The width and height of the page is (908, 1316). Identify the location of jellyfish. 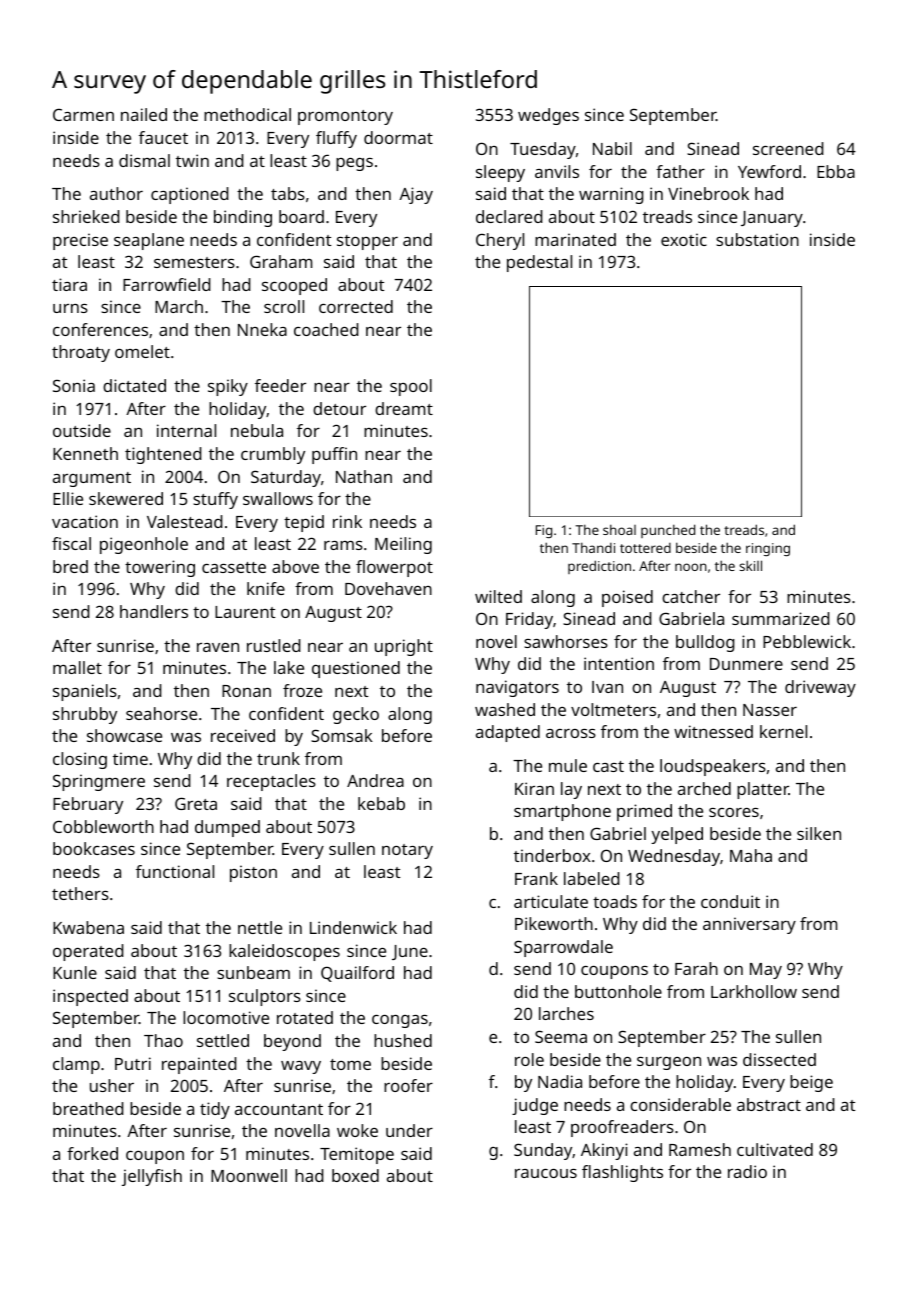
(152, 1177).
